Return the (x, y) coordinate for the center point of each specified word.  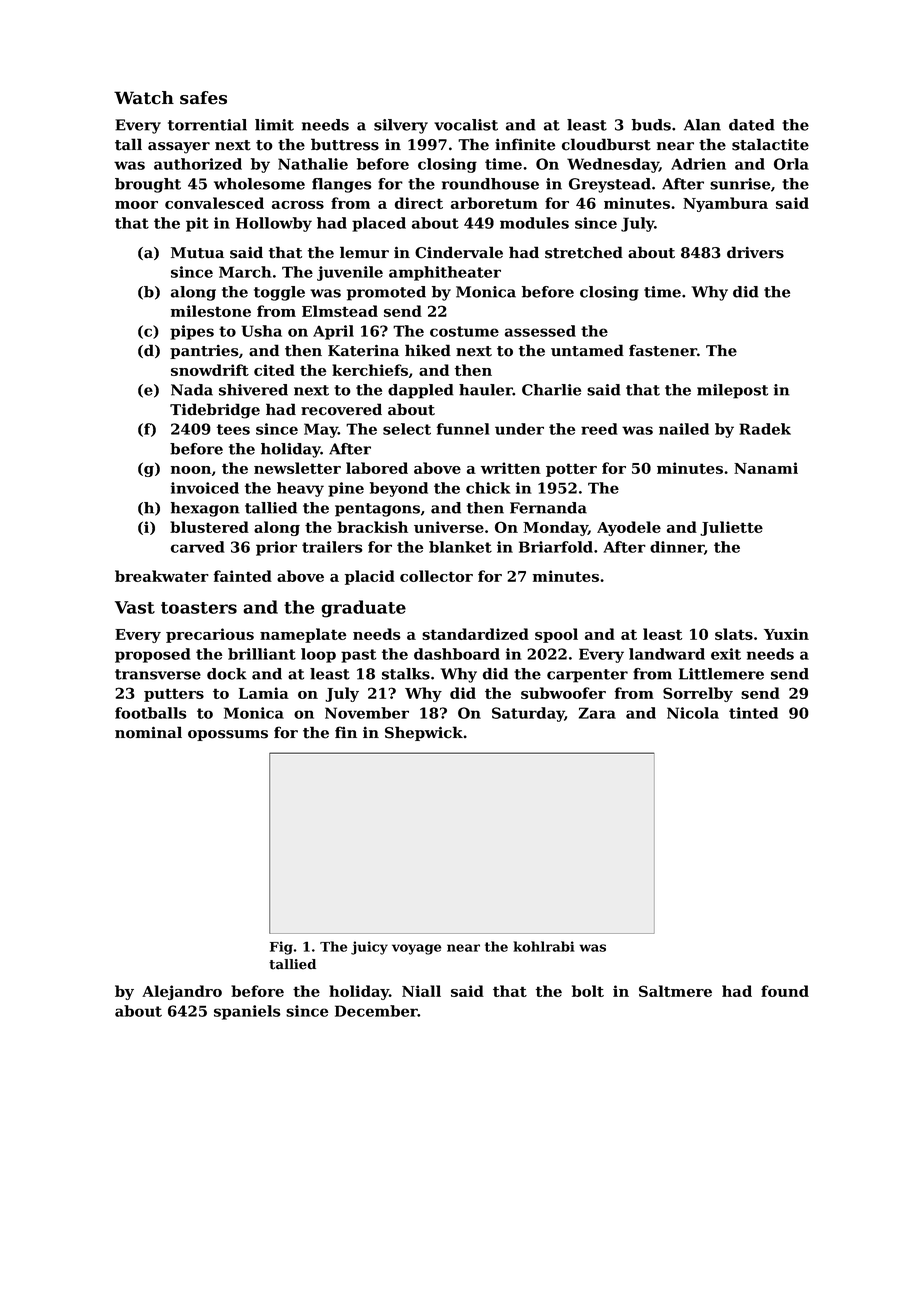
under (519, 429)
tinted (753, 713)
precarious (210, 635)
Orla (791, 164)
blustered (209, 527)
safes (203, 98)
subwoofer (563, 693)
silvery (401, 126)
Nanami (766, 468)
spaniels (247, 1012)
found (785, 991)
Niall (421, 991)
